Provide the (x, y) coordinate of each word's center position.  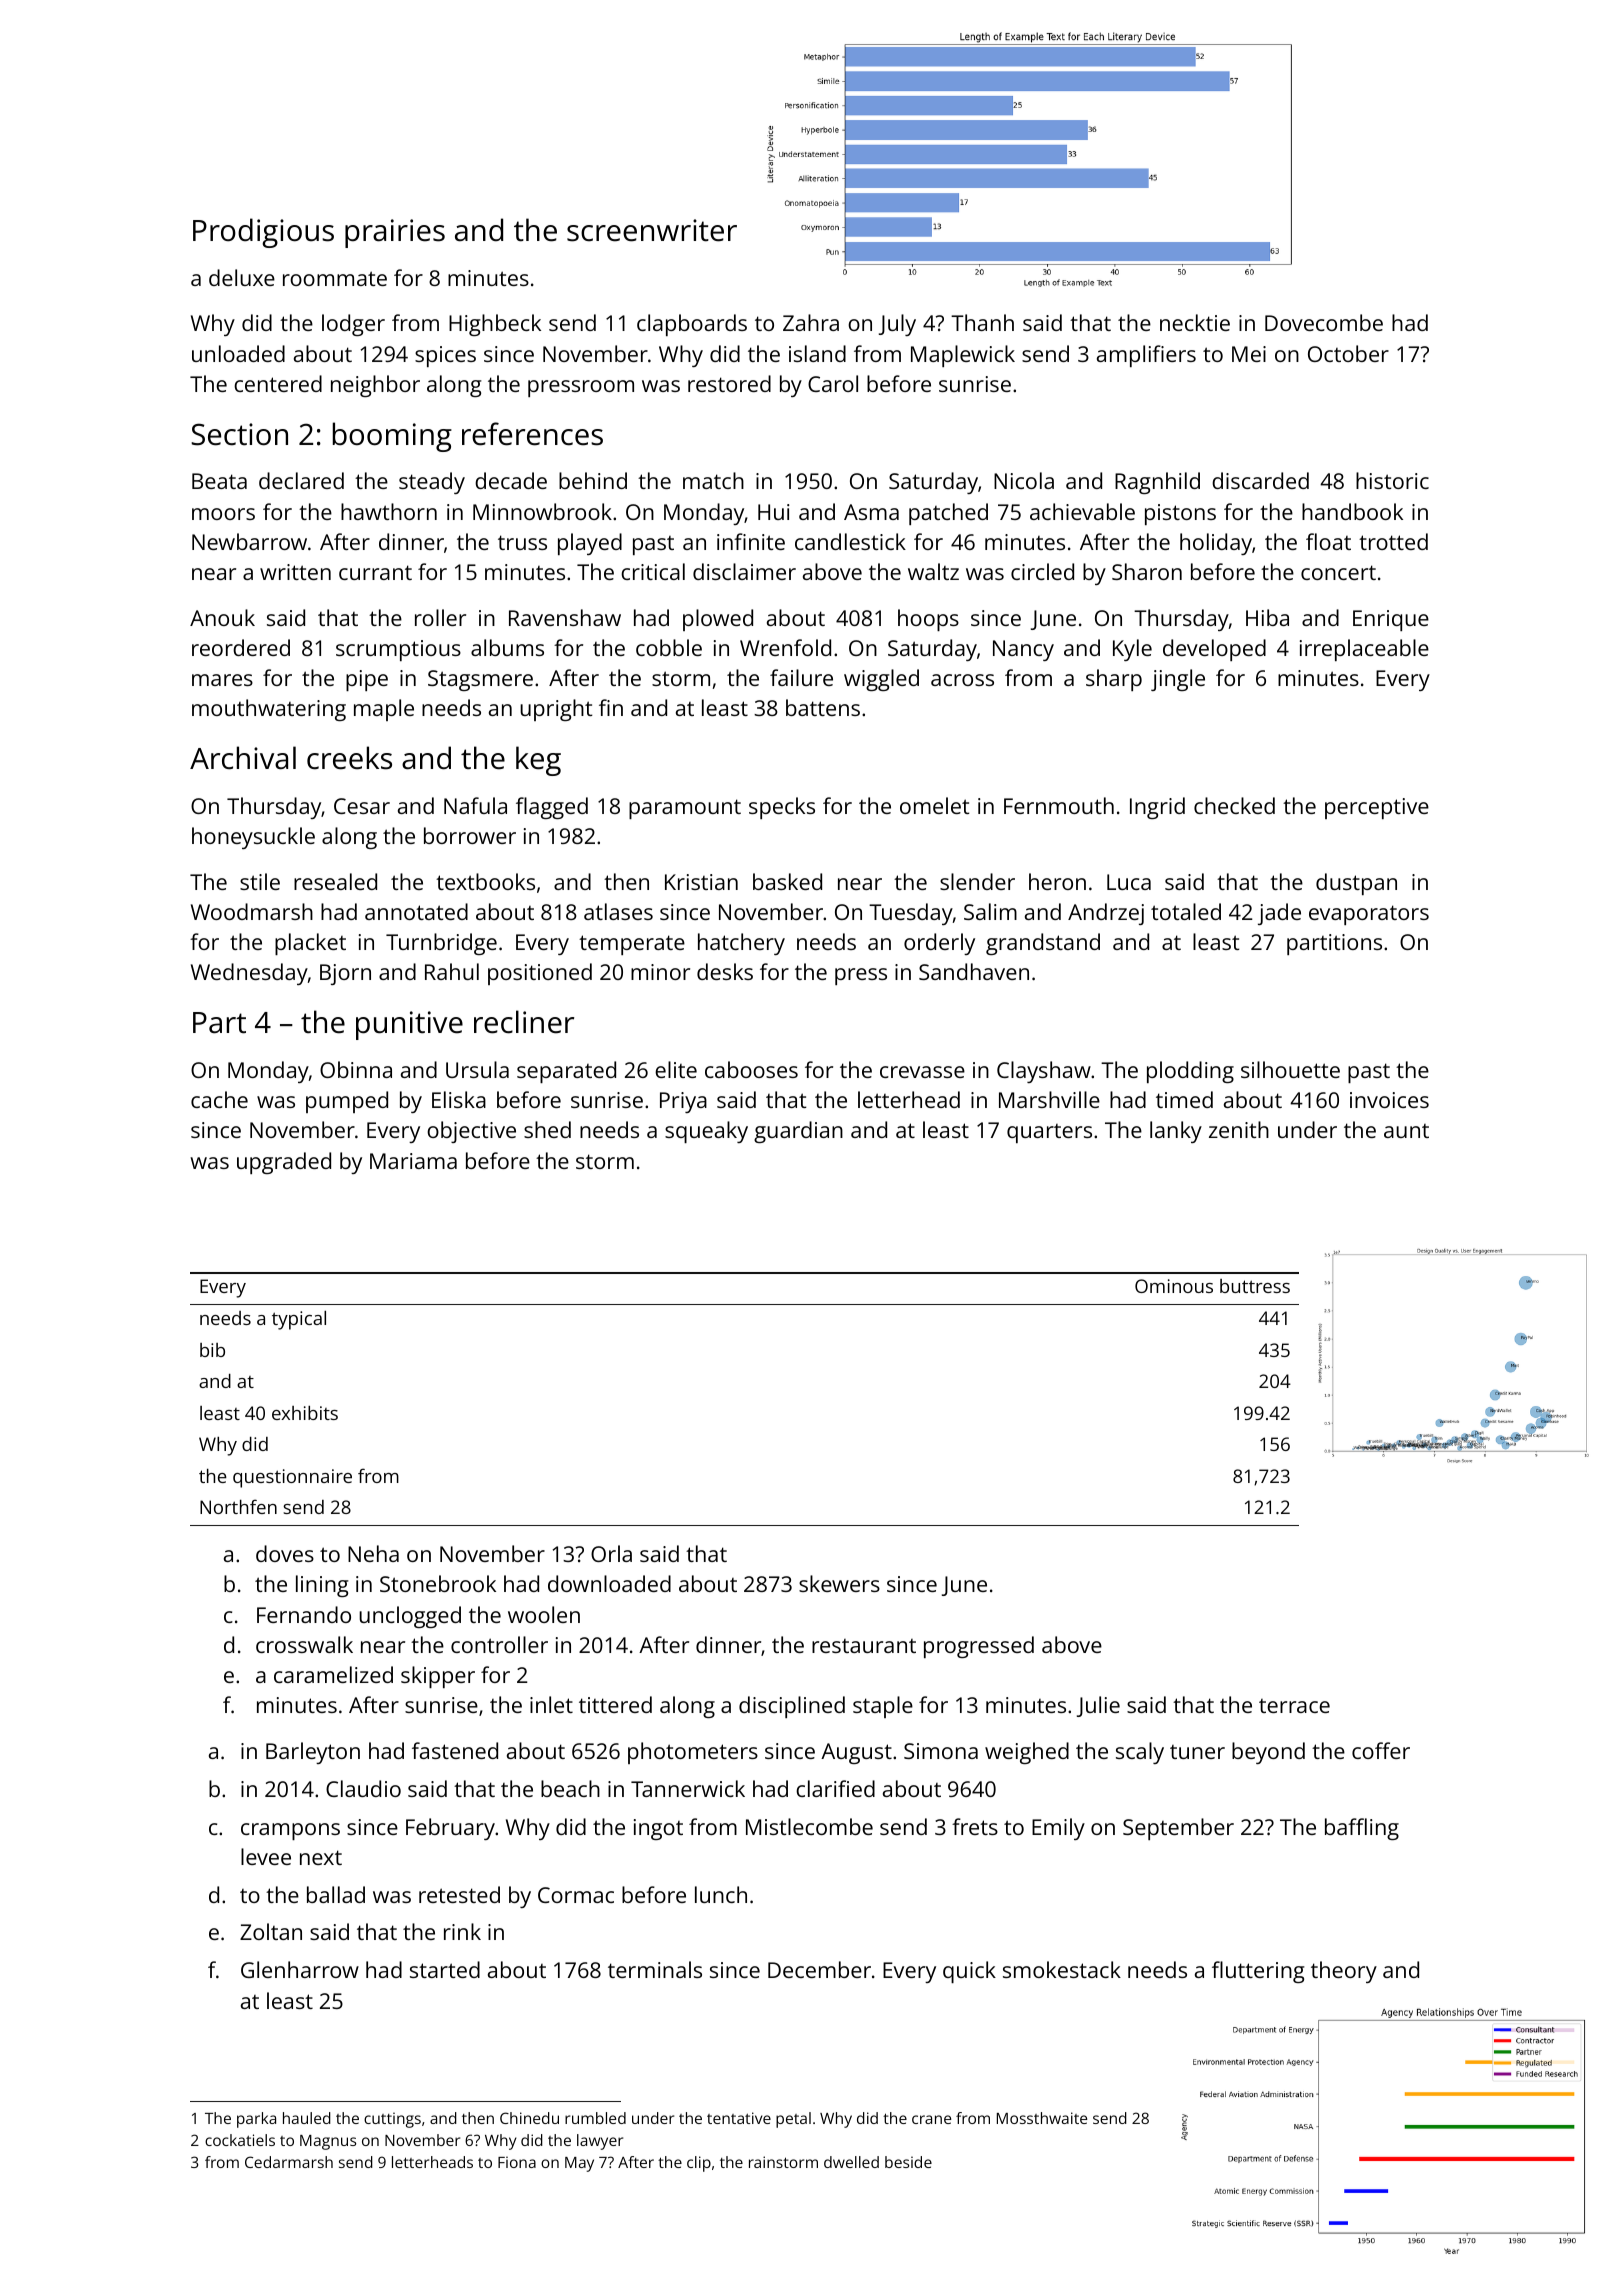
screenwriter (652, 230)
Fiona (517, 2162)
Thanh (982, 322)
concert (1338, 572)
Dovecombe (1324, 322)
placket (310, 944)
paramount (685, 809)
